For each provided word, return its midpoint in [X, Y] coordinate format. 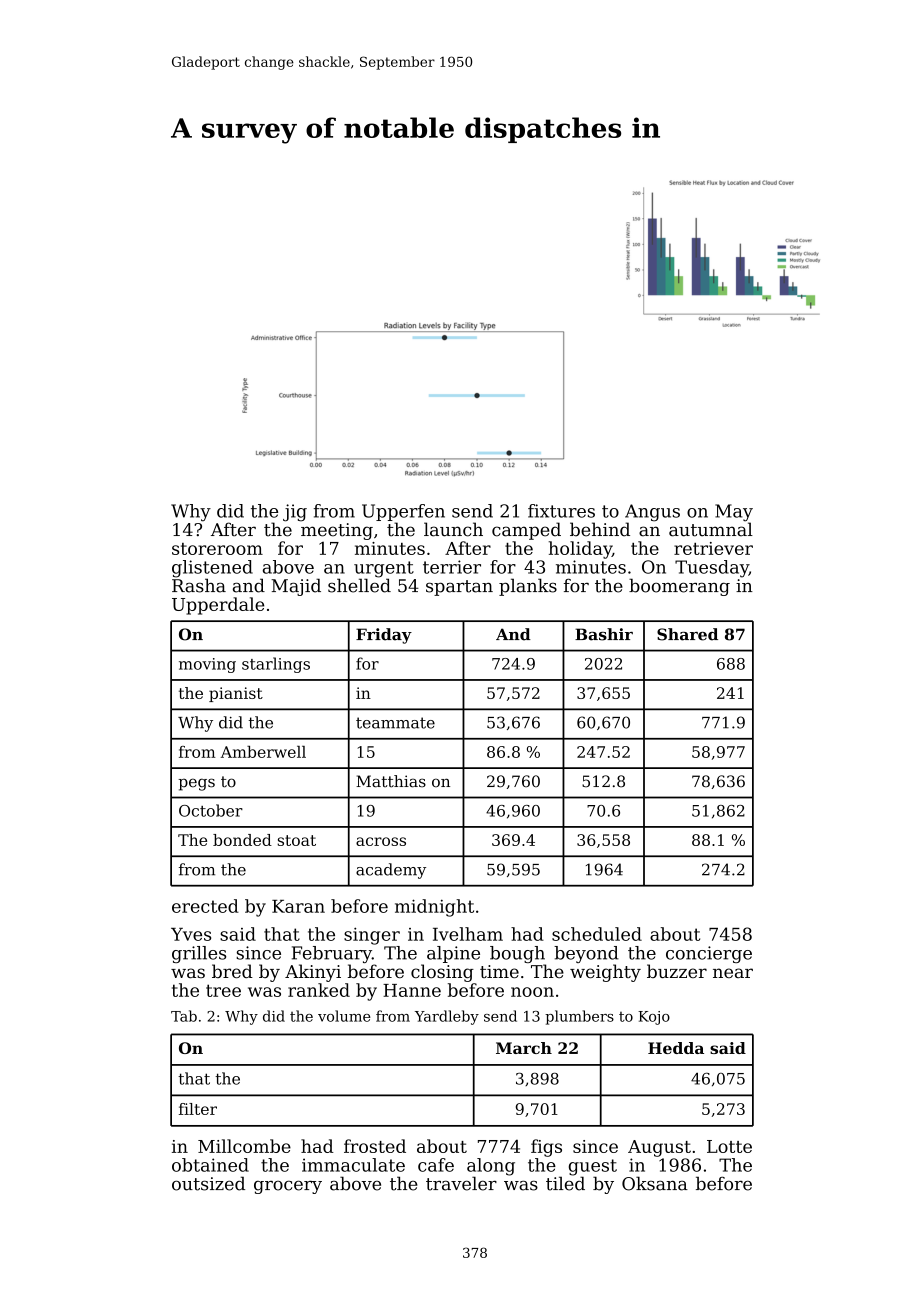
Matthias [391, 781]
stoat [297, 840]
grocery [288, 1187]
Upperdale [218, 606]
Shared [687, 634]
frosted [375, 1146]
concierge [709, 954]
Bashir [604, 634]
